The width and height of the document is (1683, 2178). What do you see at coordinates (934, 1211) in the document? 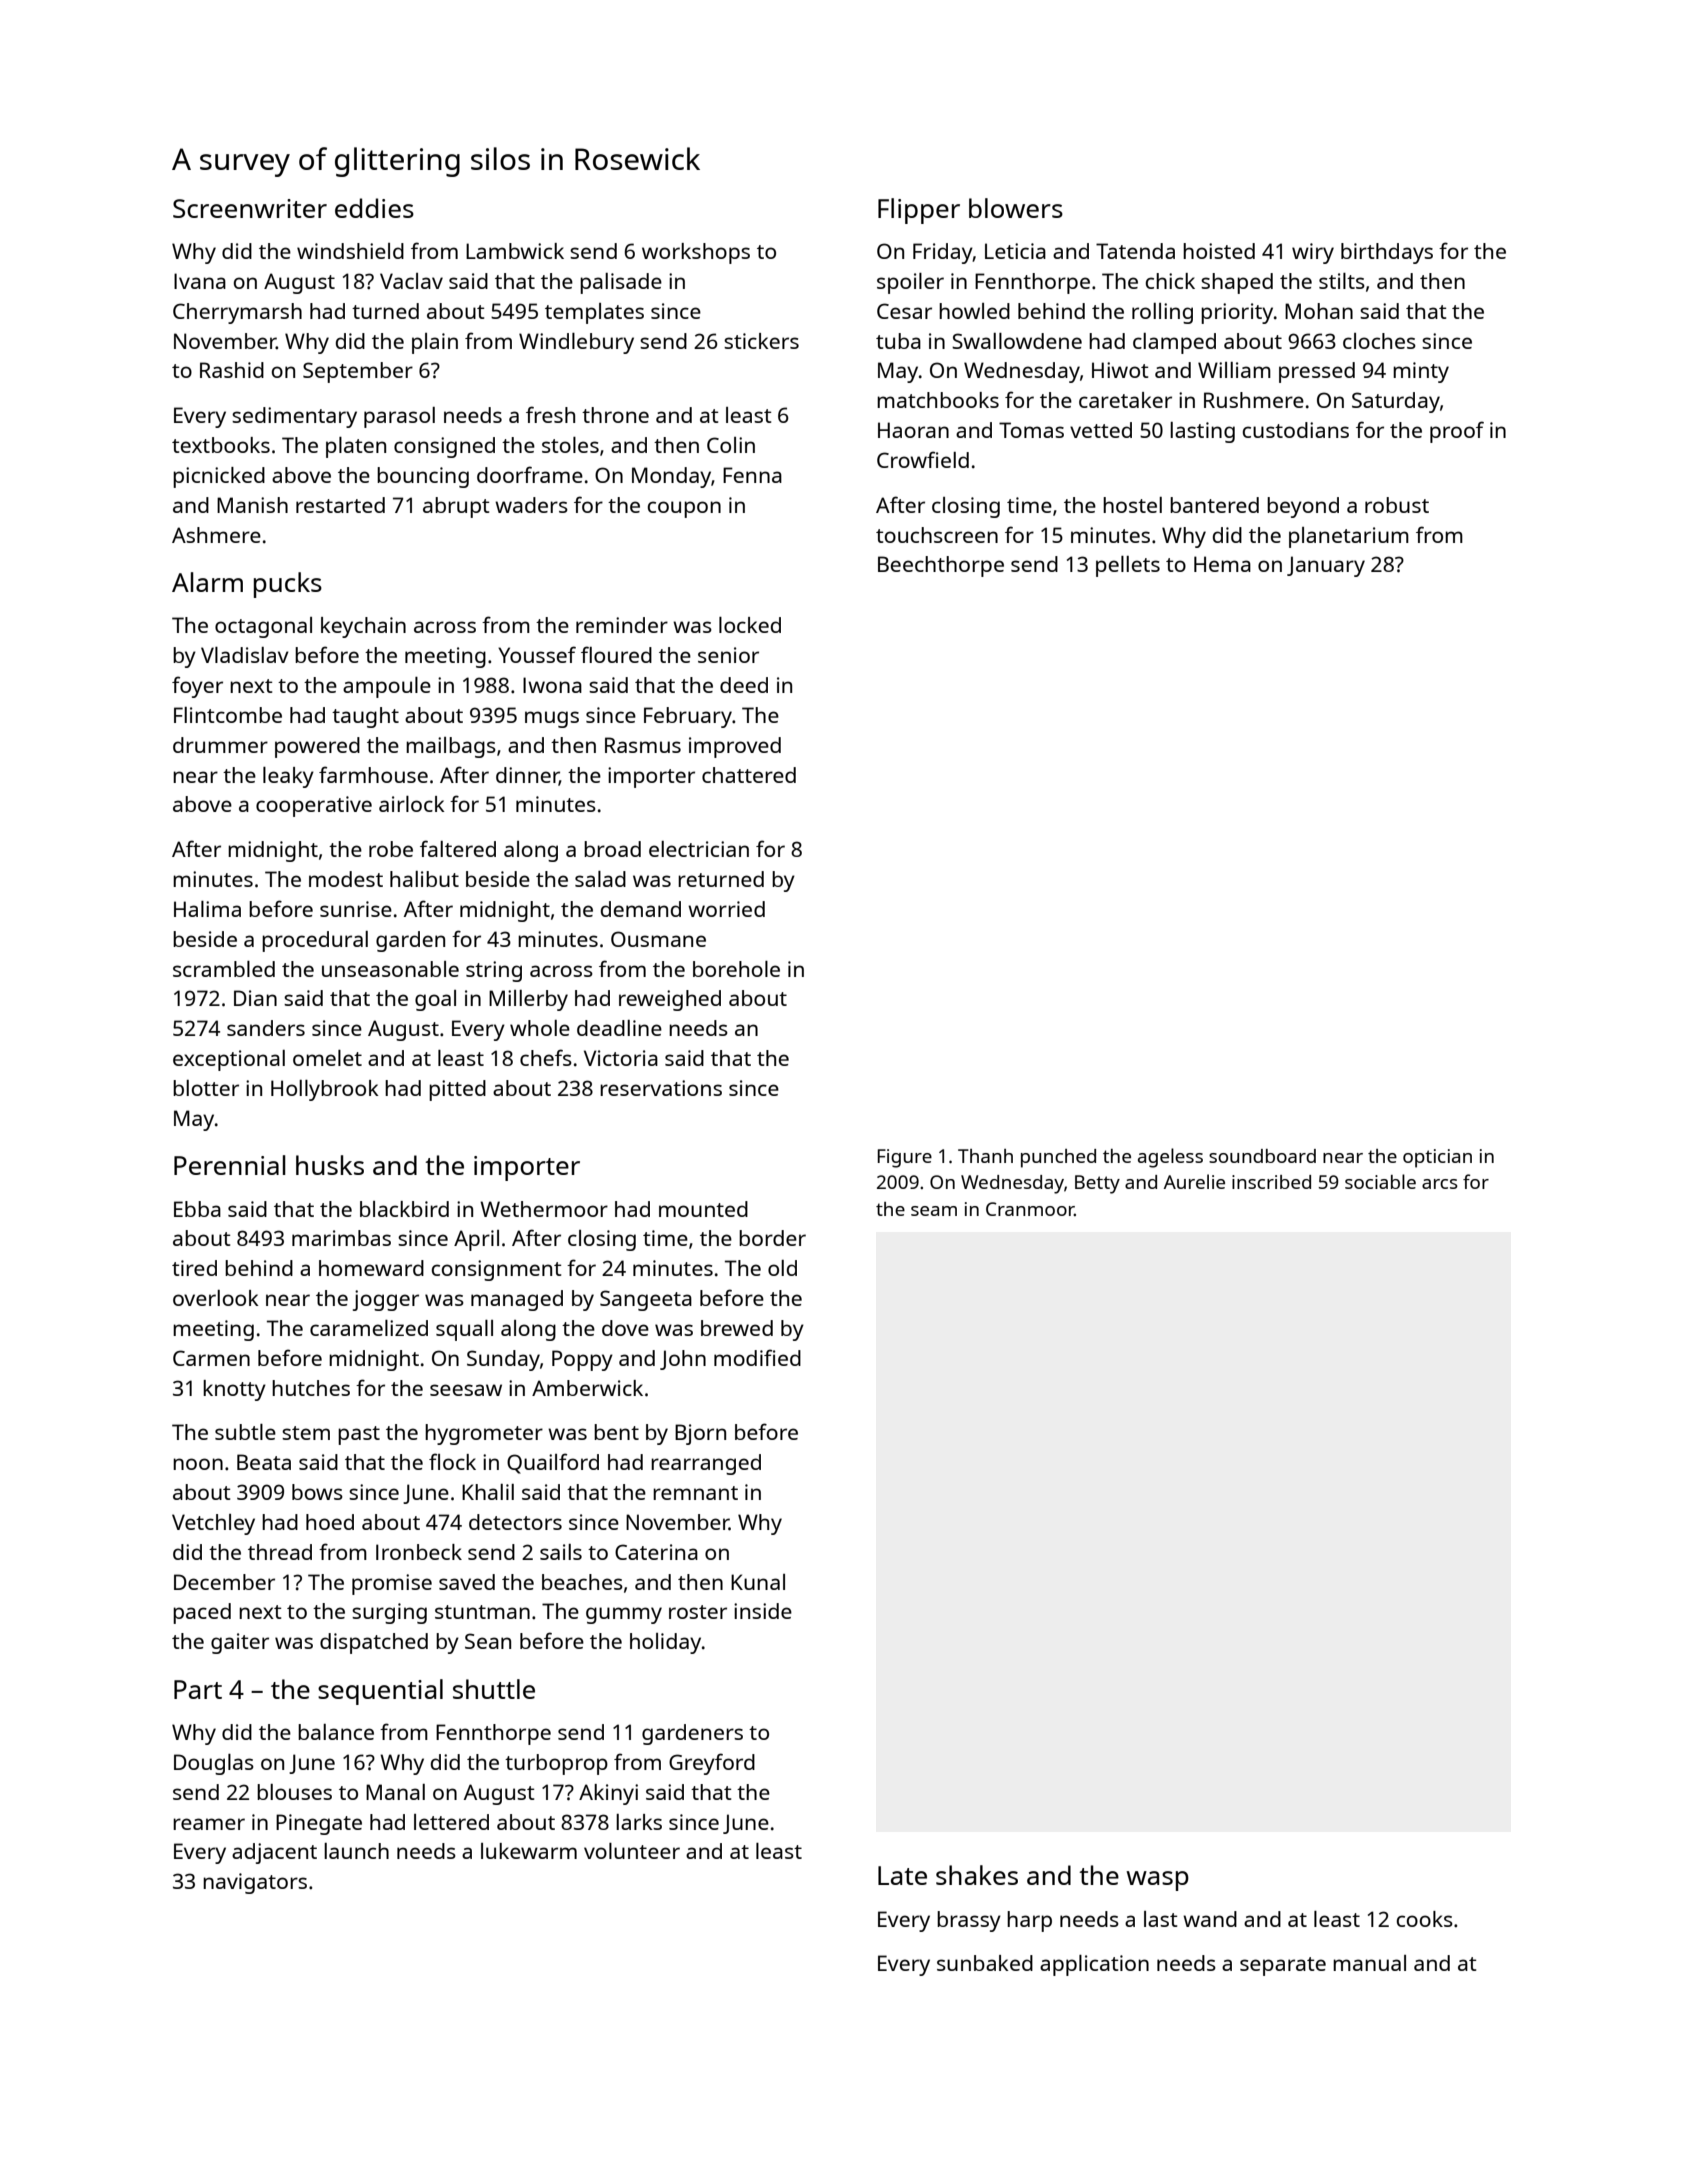
I see `seam` at bounding box center [934, 1211].
